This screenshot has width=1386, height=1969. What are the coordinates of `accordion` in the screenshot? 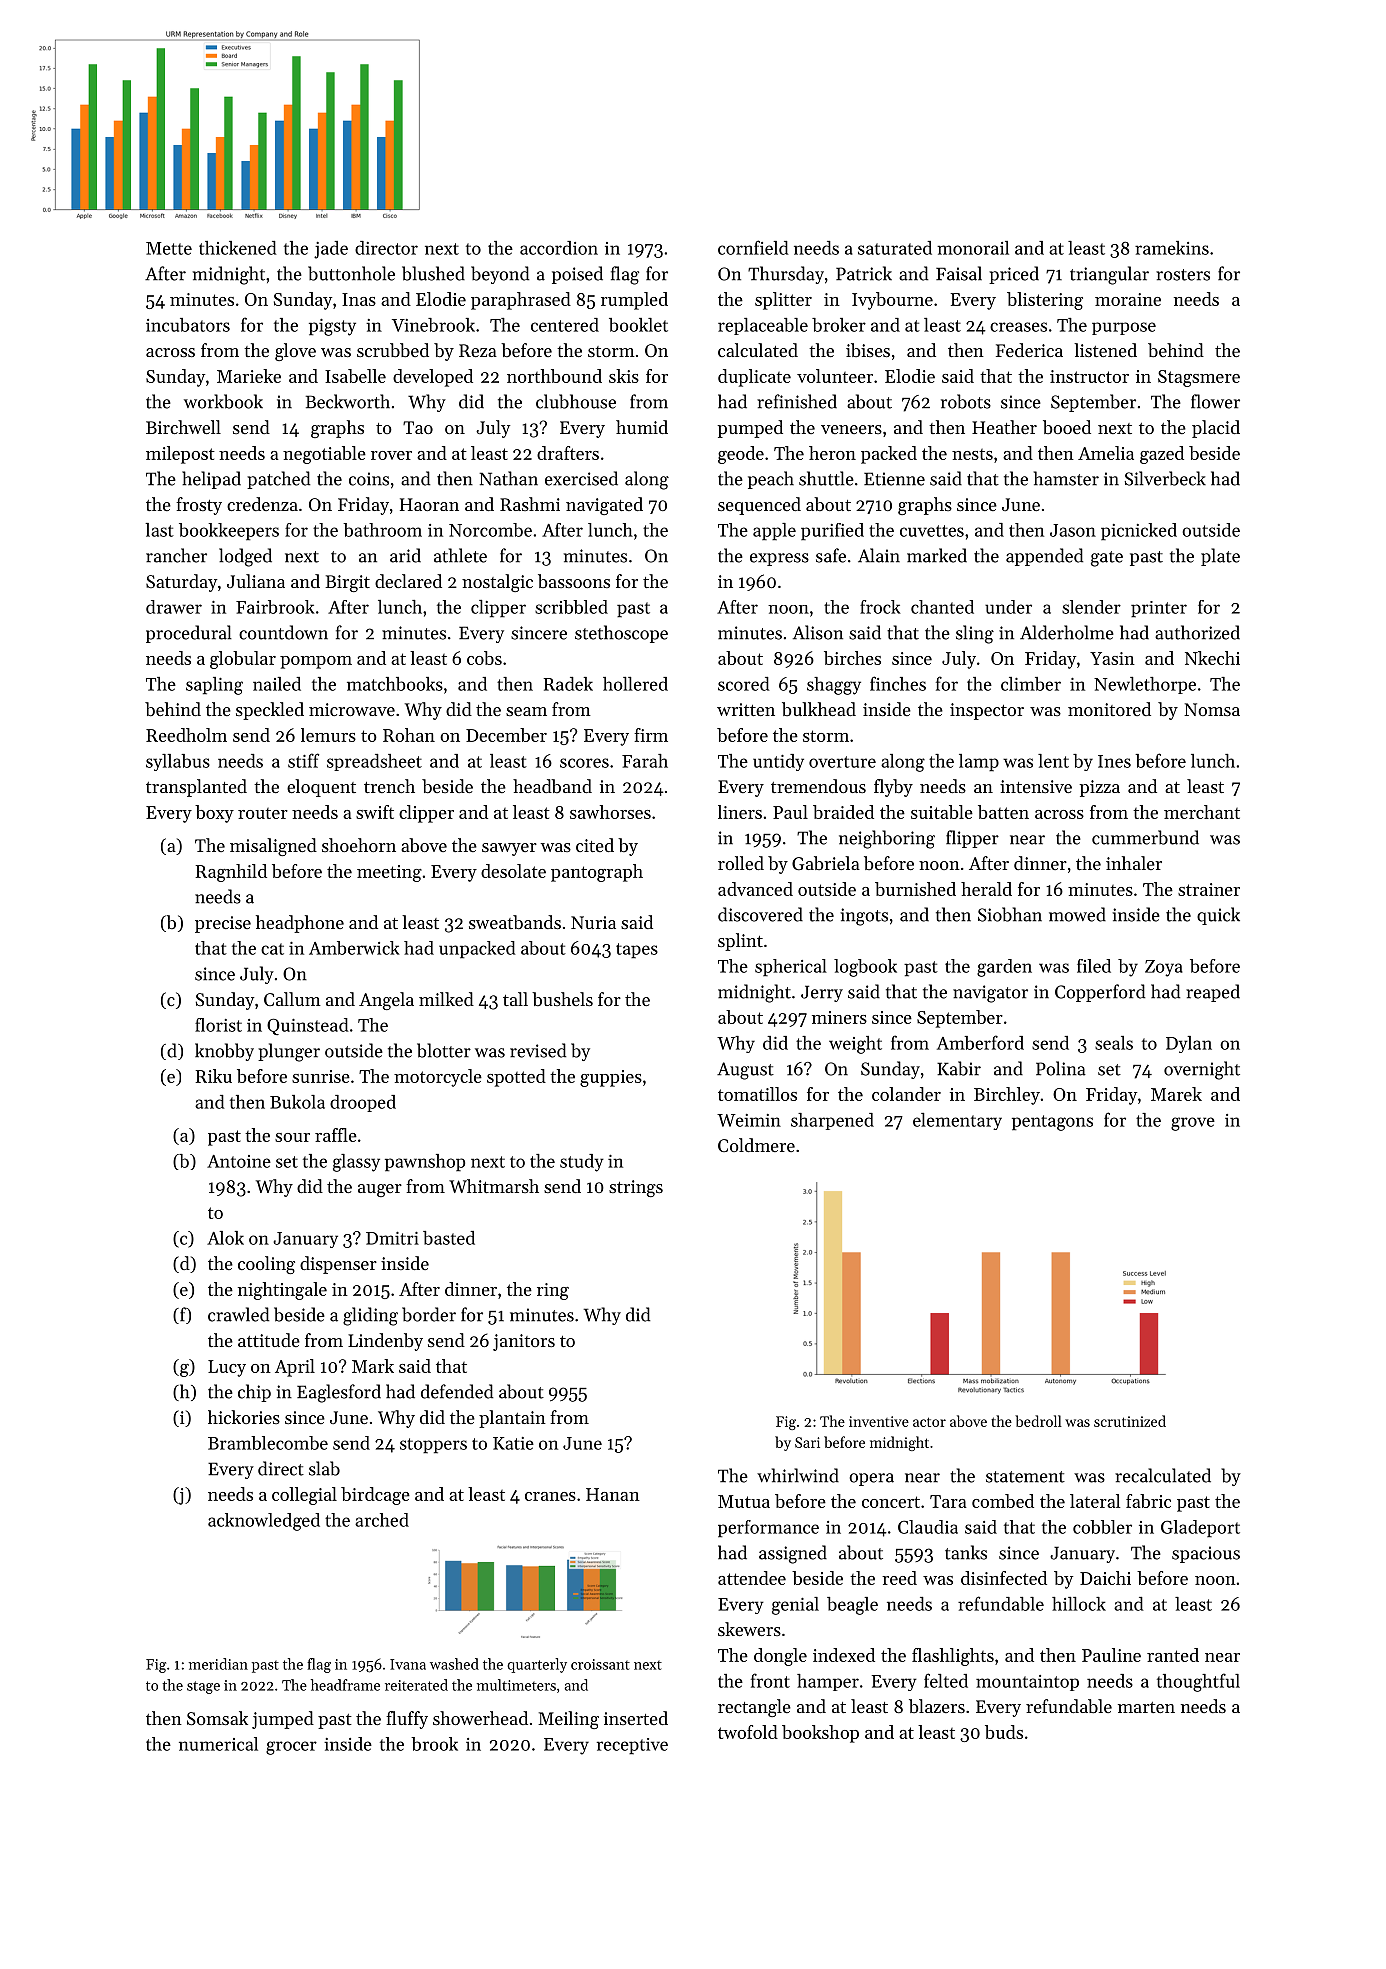 It's located at (559, 248).
